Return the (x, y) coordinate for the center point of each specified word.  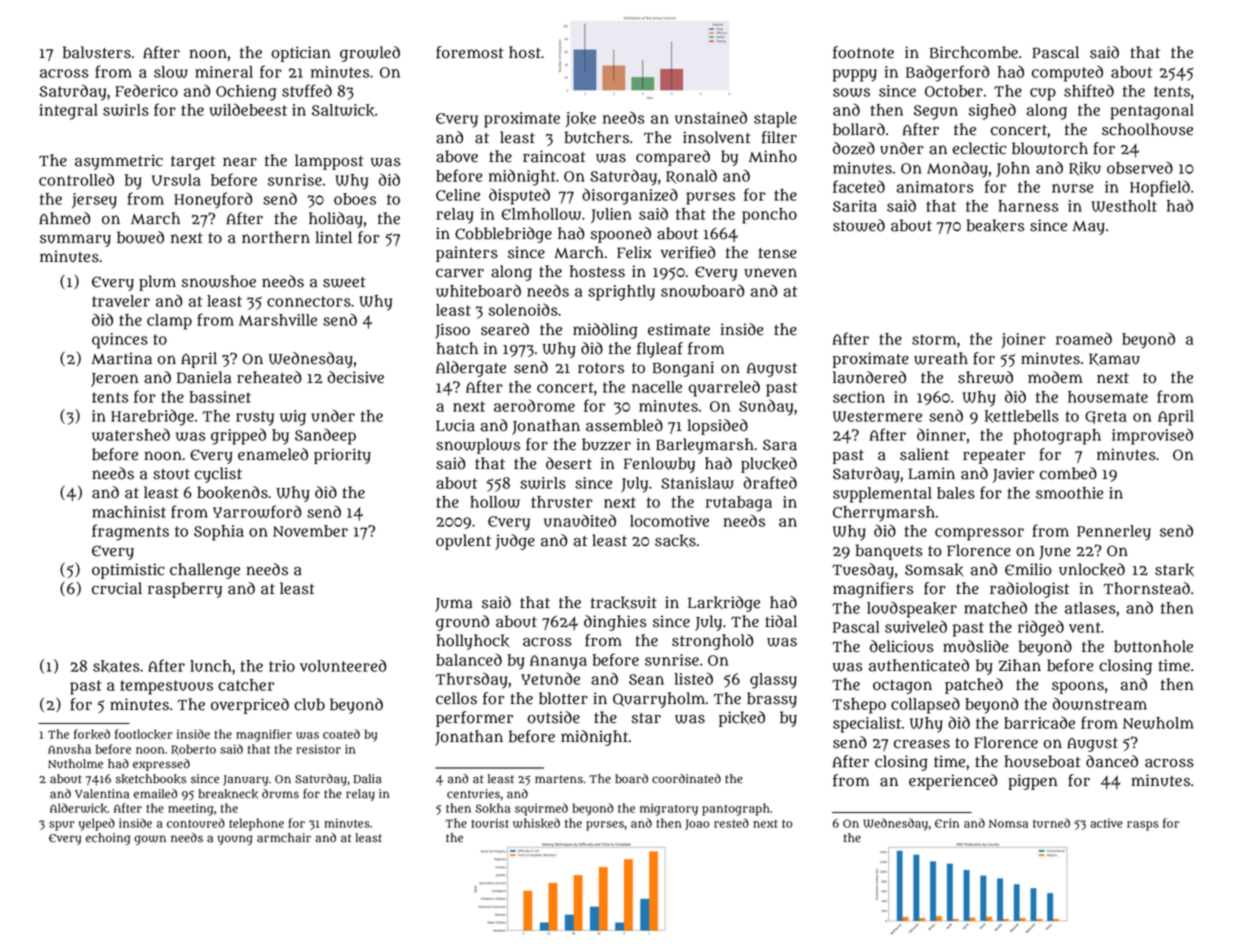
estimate (679, 329)
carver (460, 273)
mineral (224, 72)
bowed (140, 237)
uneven (770, 273)
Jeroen (115, 380)
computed (1067, 73)
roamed (1084, 338)
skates (116, 666)
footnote (863, 52)
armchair (284, 838)
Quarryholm (659, 700)
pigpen (1033, 782)
